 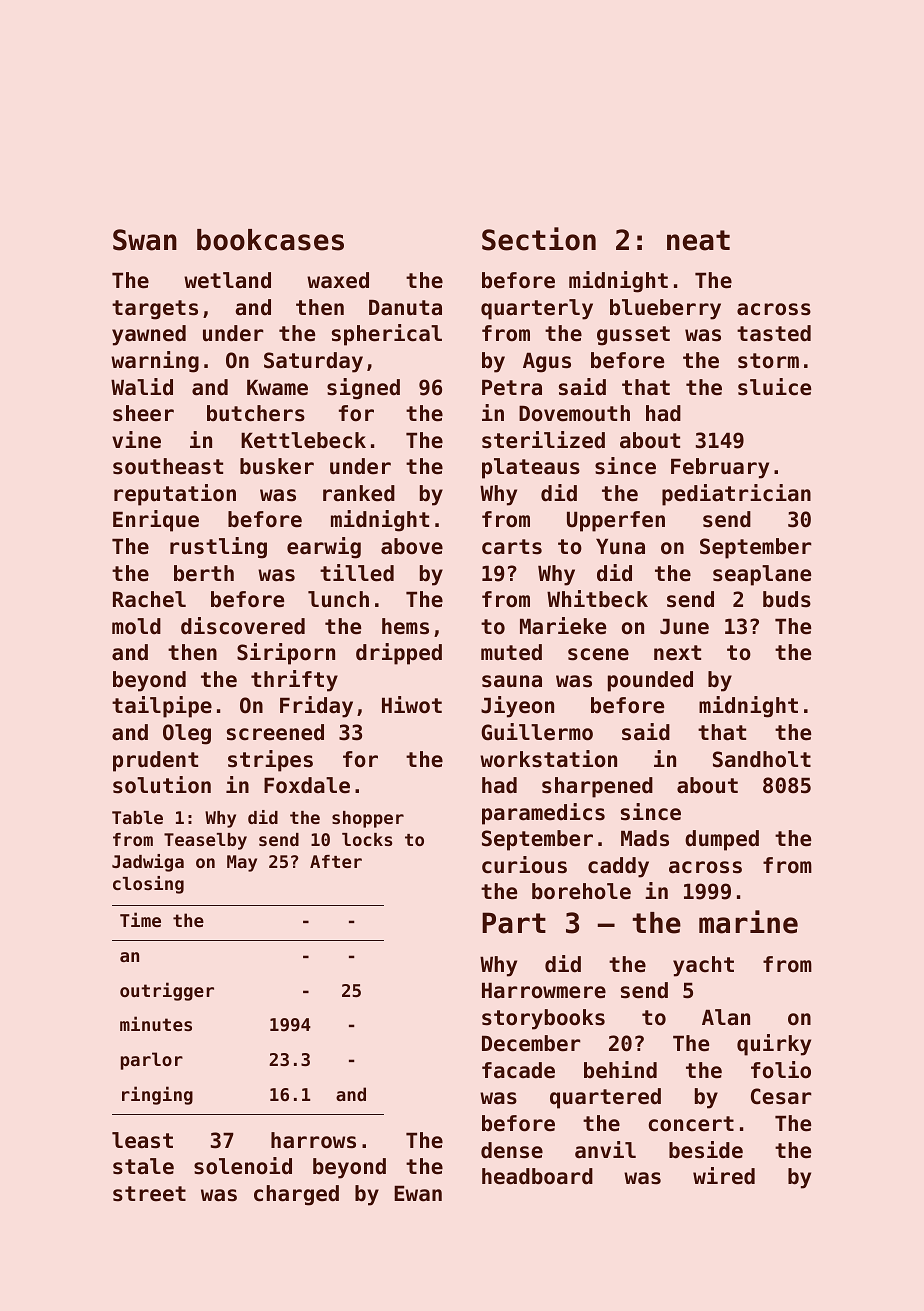 What do you see at coordinates (518, 1070) in the screenshot?
I see `facade` at bounding box center [518, 1070].
